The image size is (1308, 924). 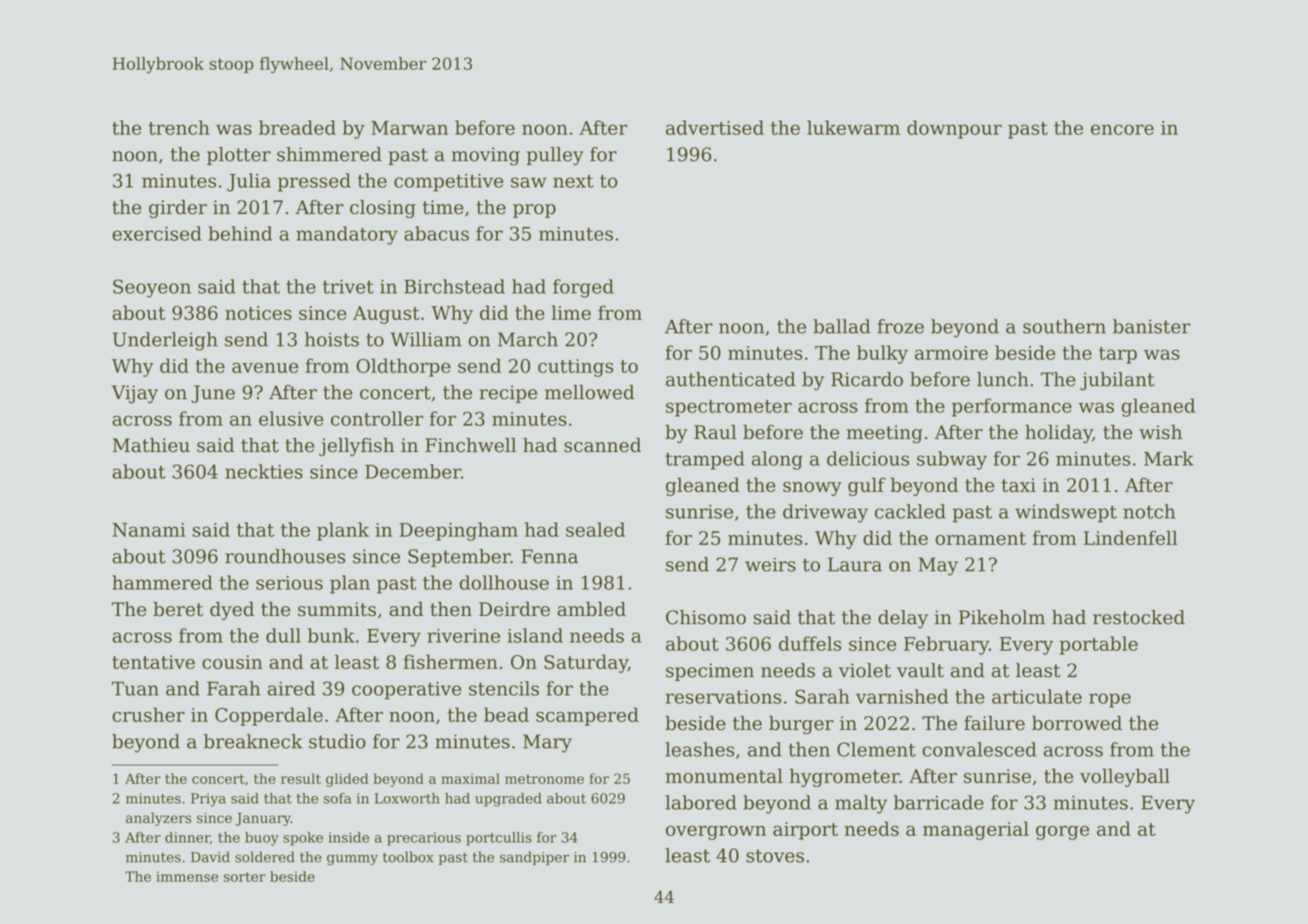 I want to click on abacus, so click(x=436, y=233).
